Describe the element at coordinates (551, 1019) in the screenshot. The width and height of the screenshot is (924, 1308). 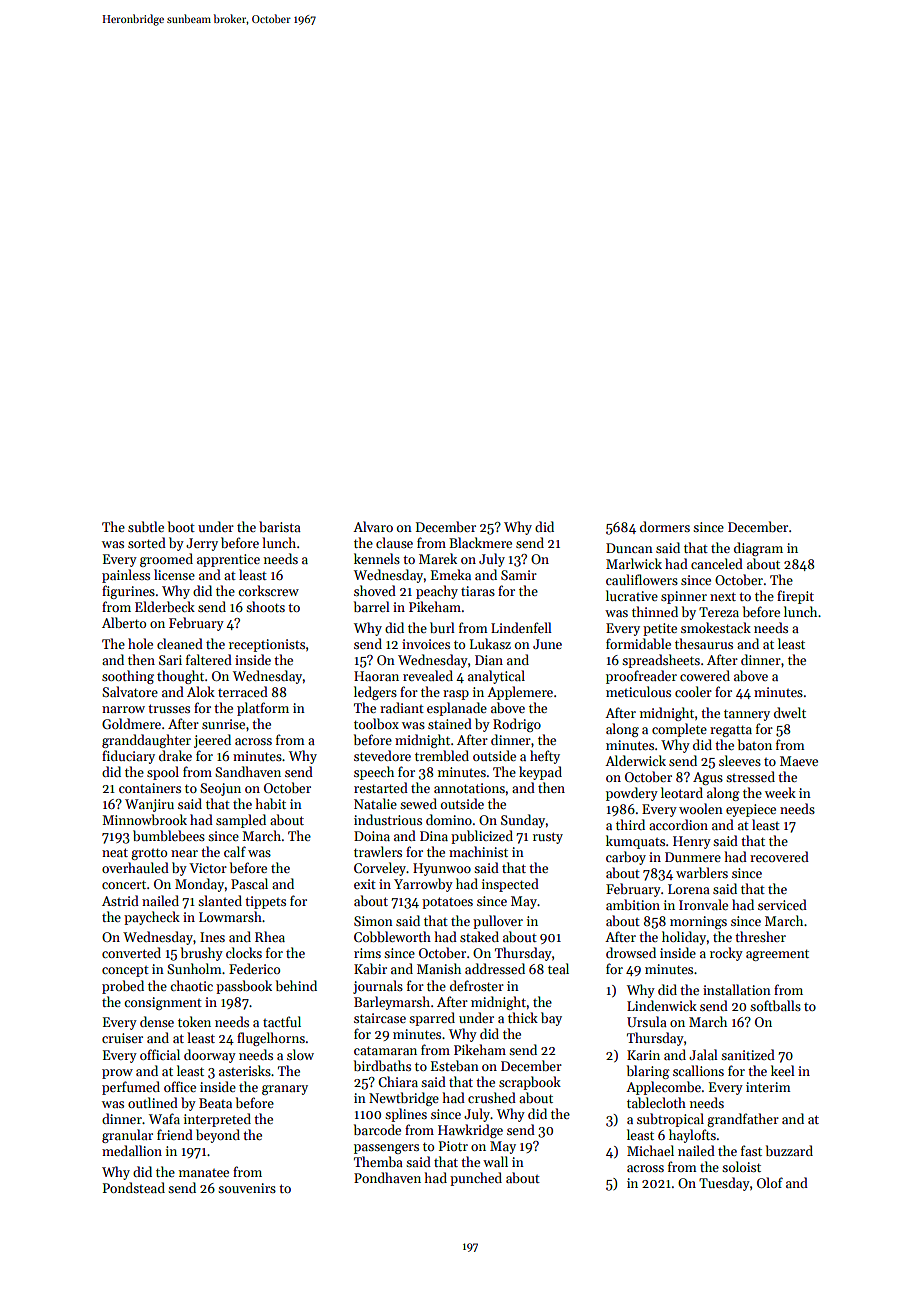
I see `bay` at that location.
